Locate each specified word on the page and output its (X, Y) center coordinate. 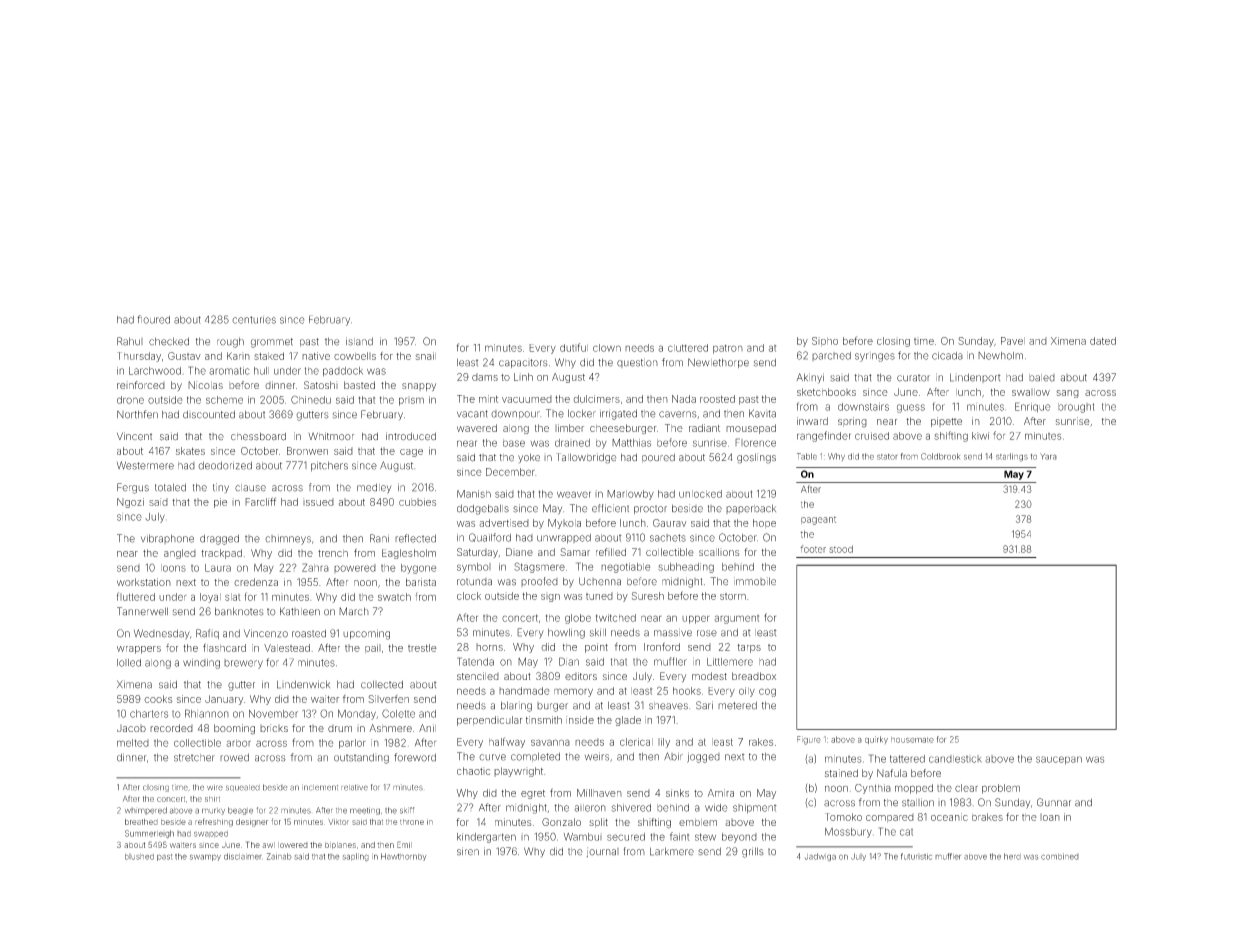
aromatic (229, 371)
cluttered (688, 348)
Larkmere (672, 851)
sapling (355, 857)
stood (841, 549)
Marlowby (630, 495)
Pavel (1013, 341)
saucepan (1059, 760)
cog (767, 692)
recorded (171, 728)
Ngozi (130, 503)
